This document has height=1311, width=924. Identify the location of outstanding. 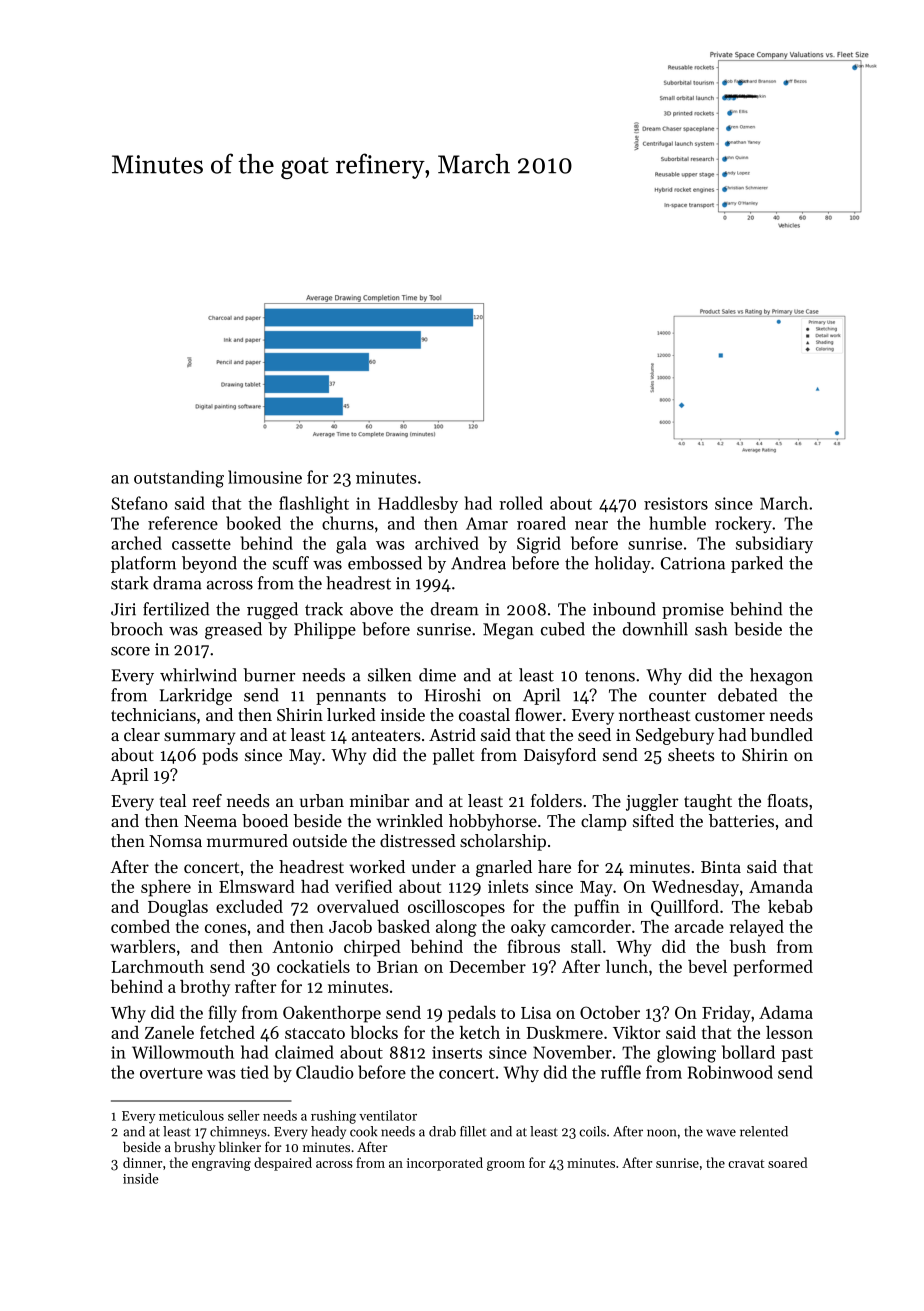
(179, 479).
